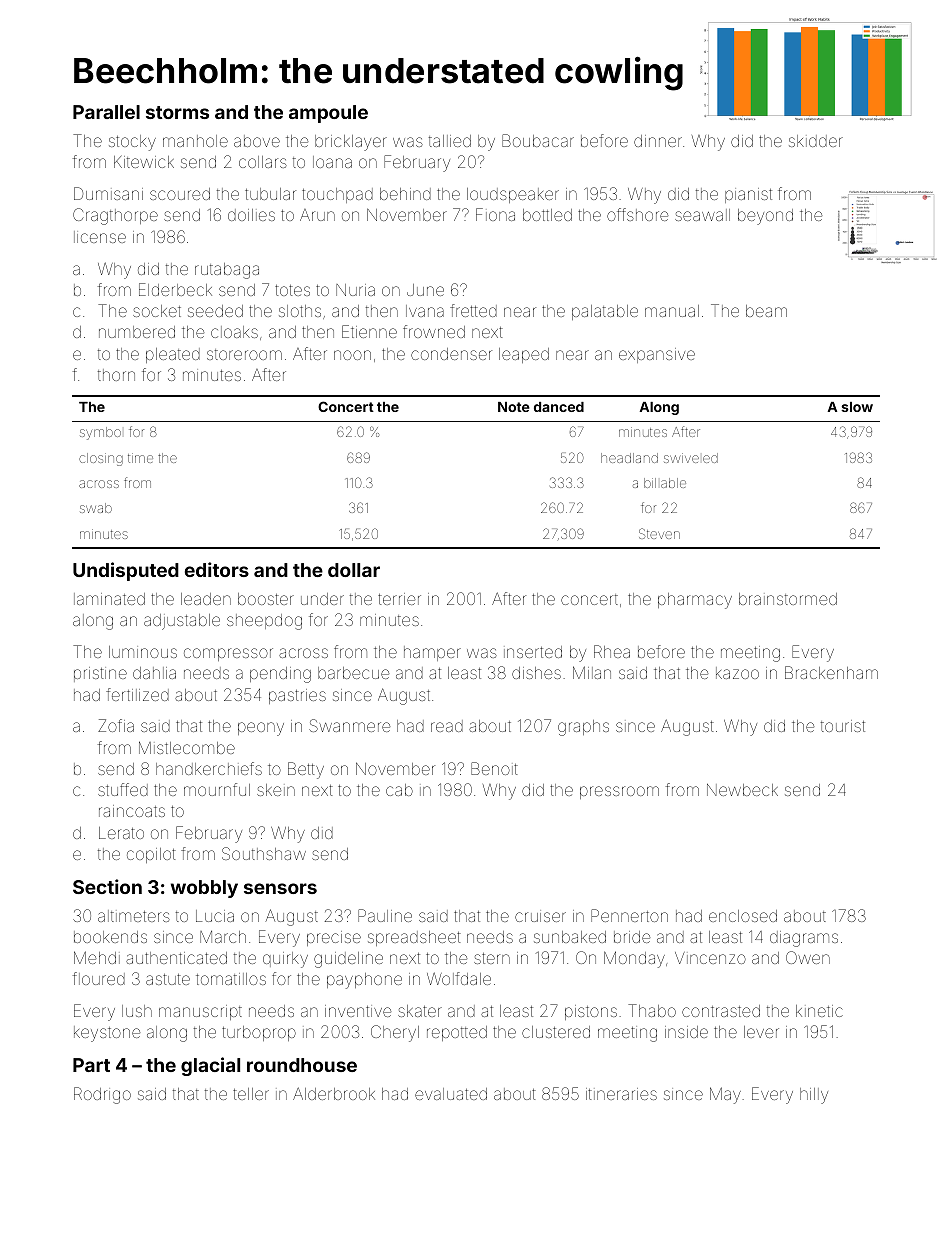 This page has width=952, height=1233. I want to click on cab, so click(399, 790).
